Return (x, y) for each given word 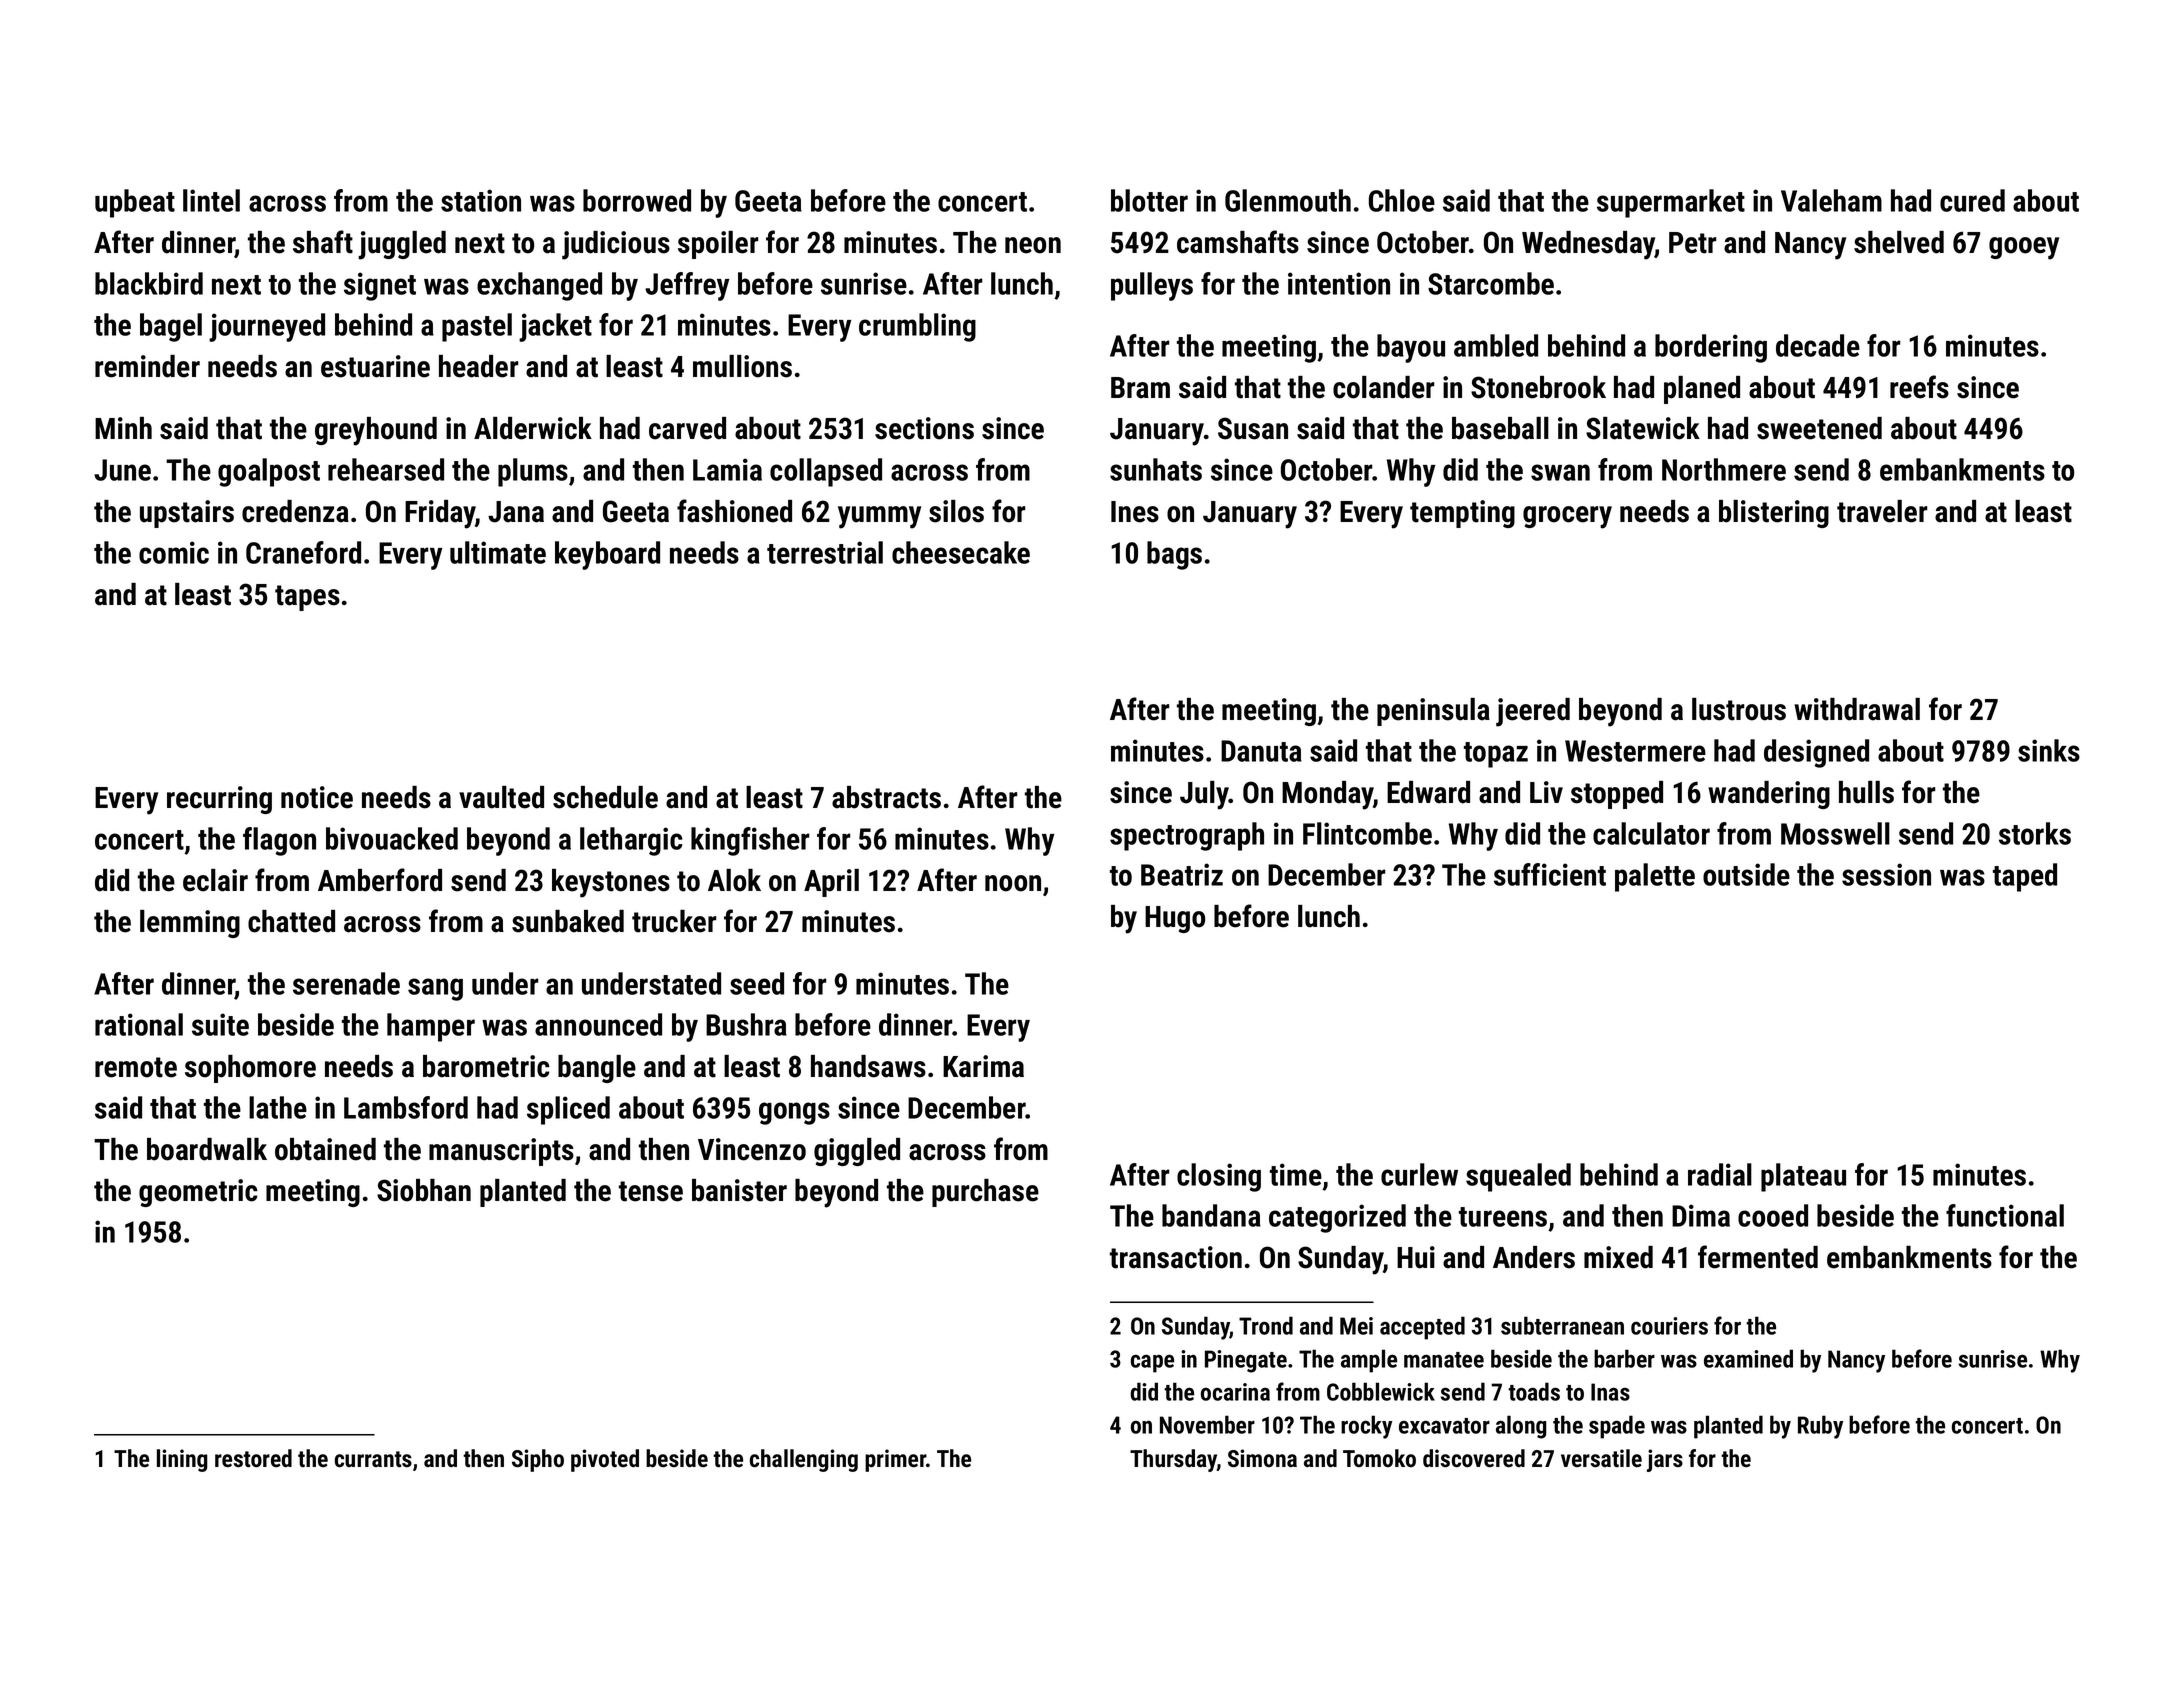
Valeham (1831, 200)
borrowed (637, 200)
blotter (1149, 200)
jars (1665, 1460)
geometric (198, 1193)
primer (895, 1460)
